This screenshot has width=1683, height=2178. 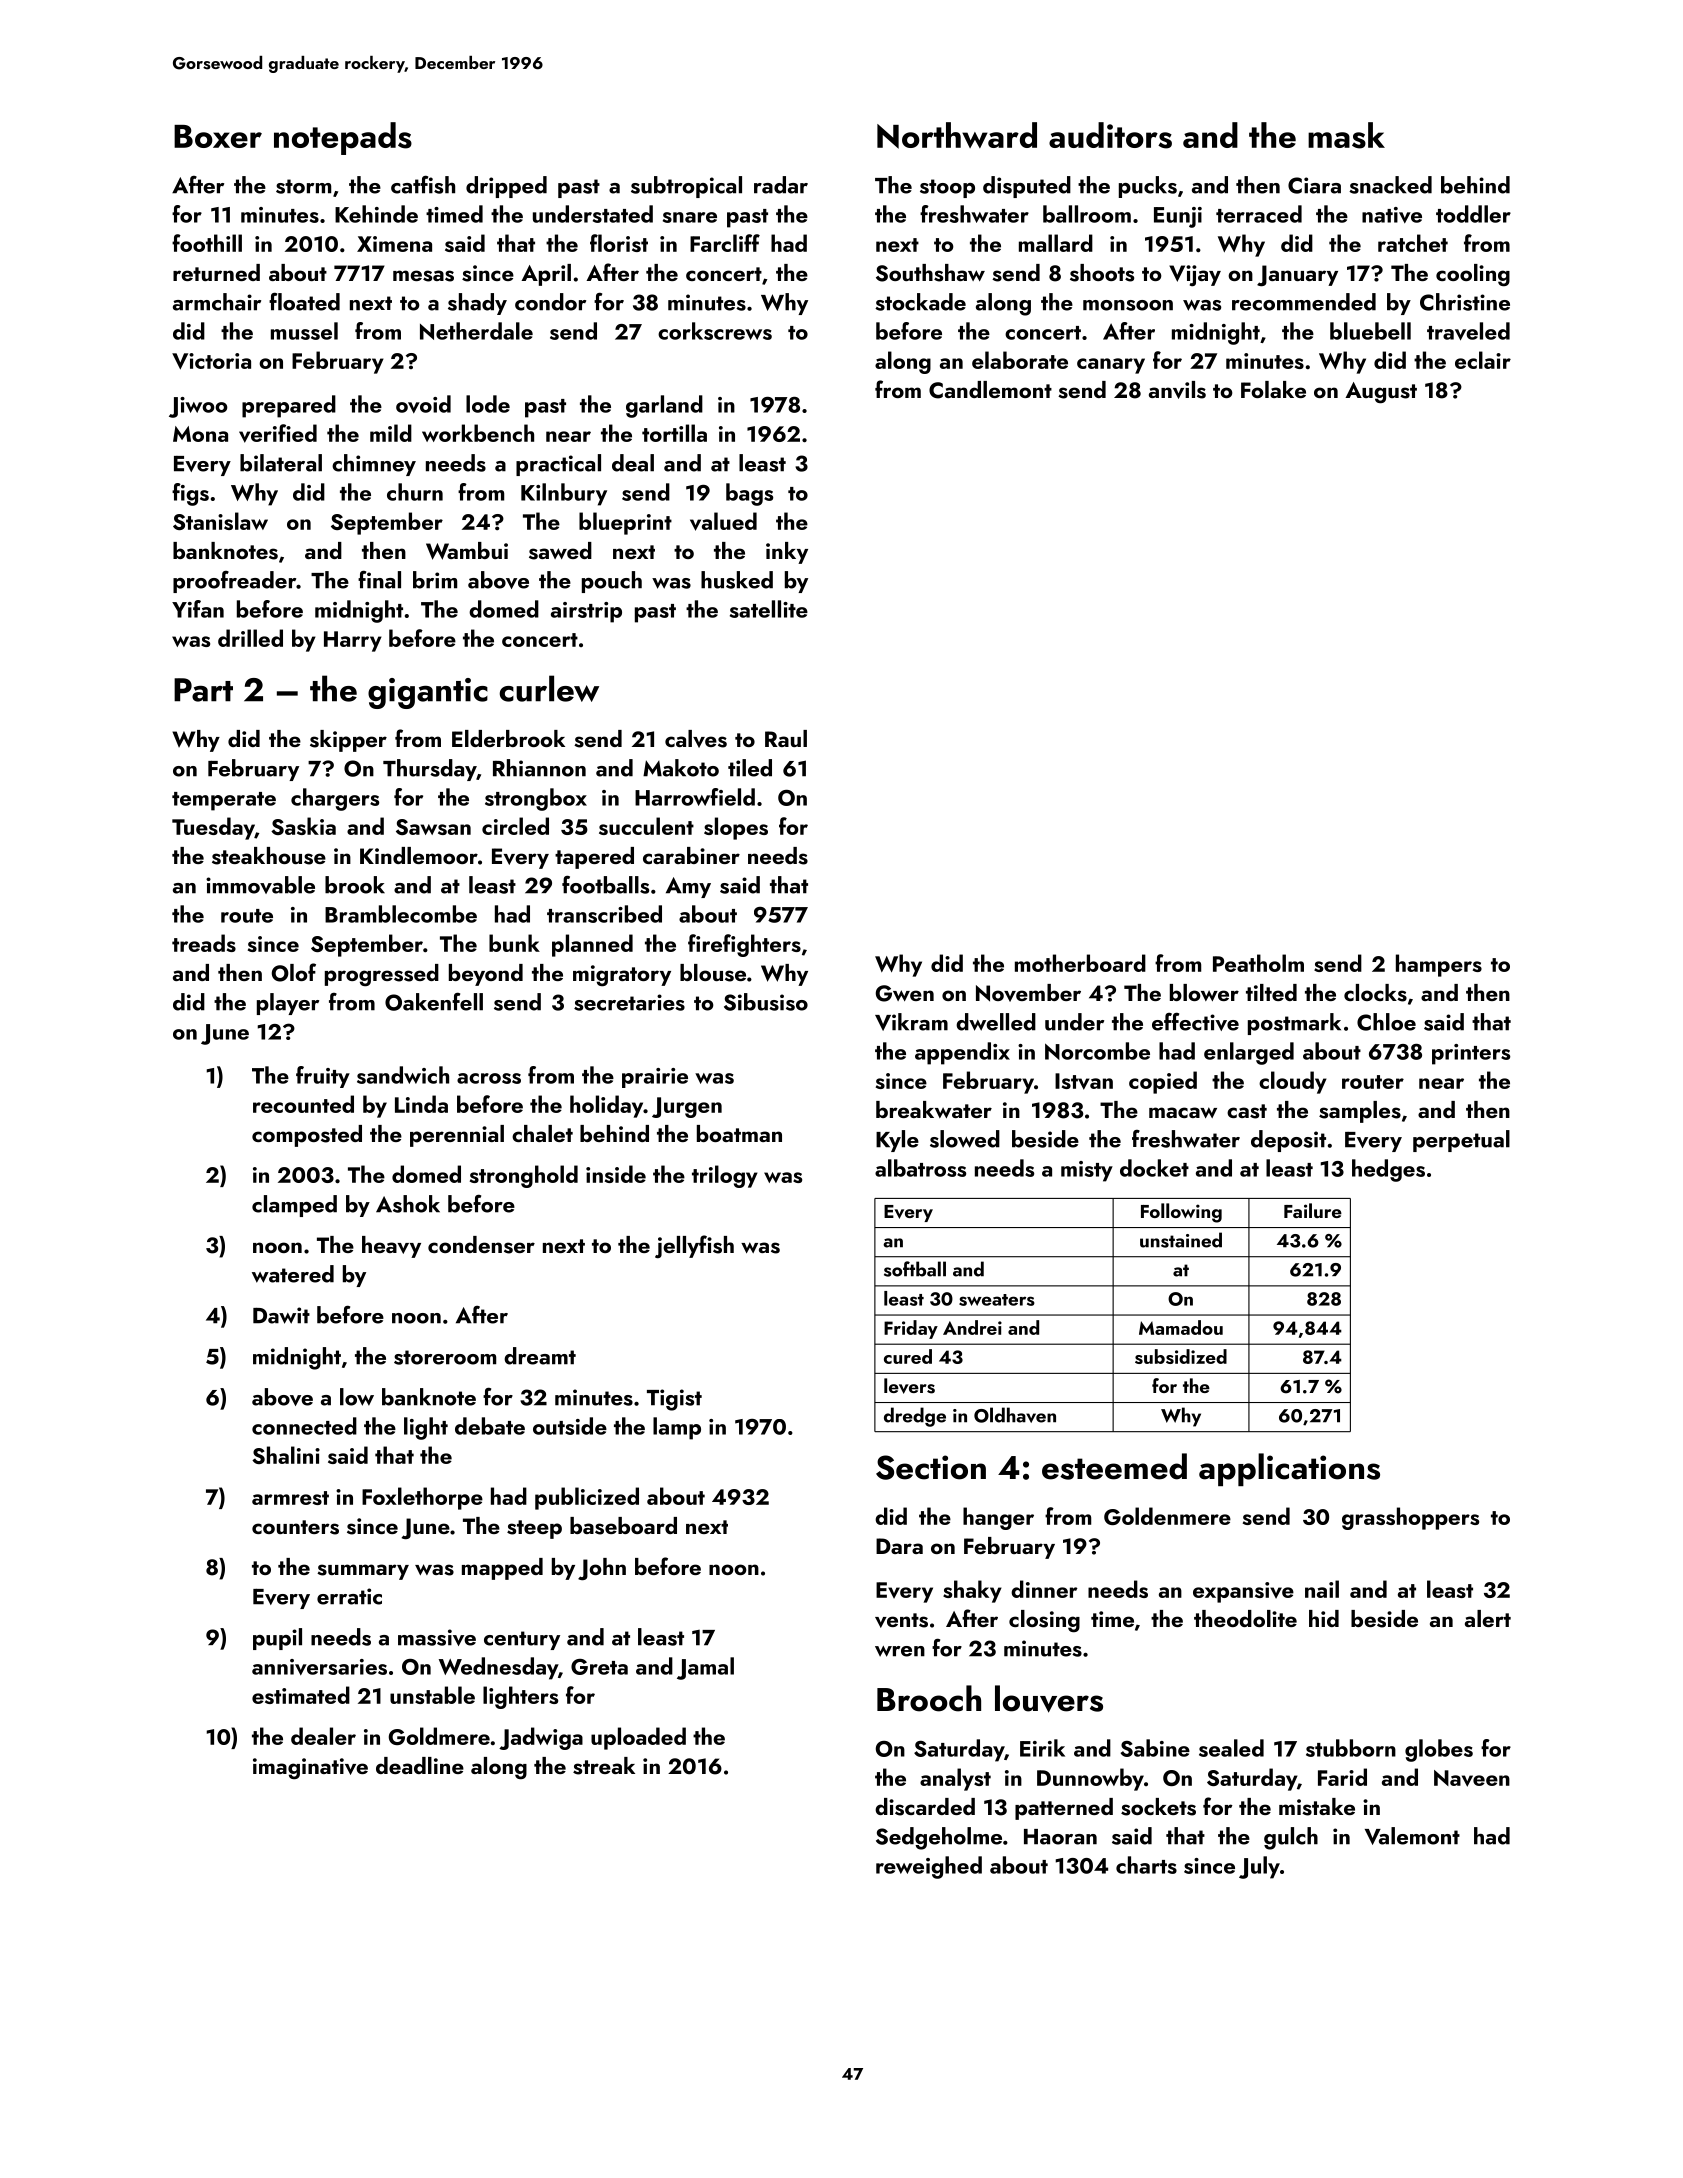 I want to click on Boxer, so click(x=218, y=136).
